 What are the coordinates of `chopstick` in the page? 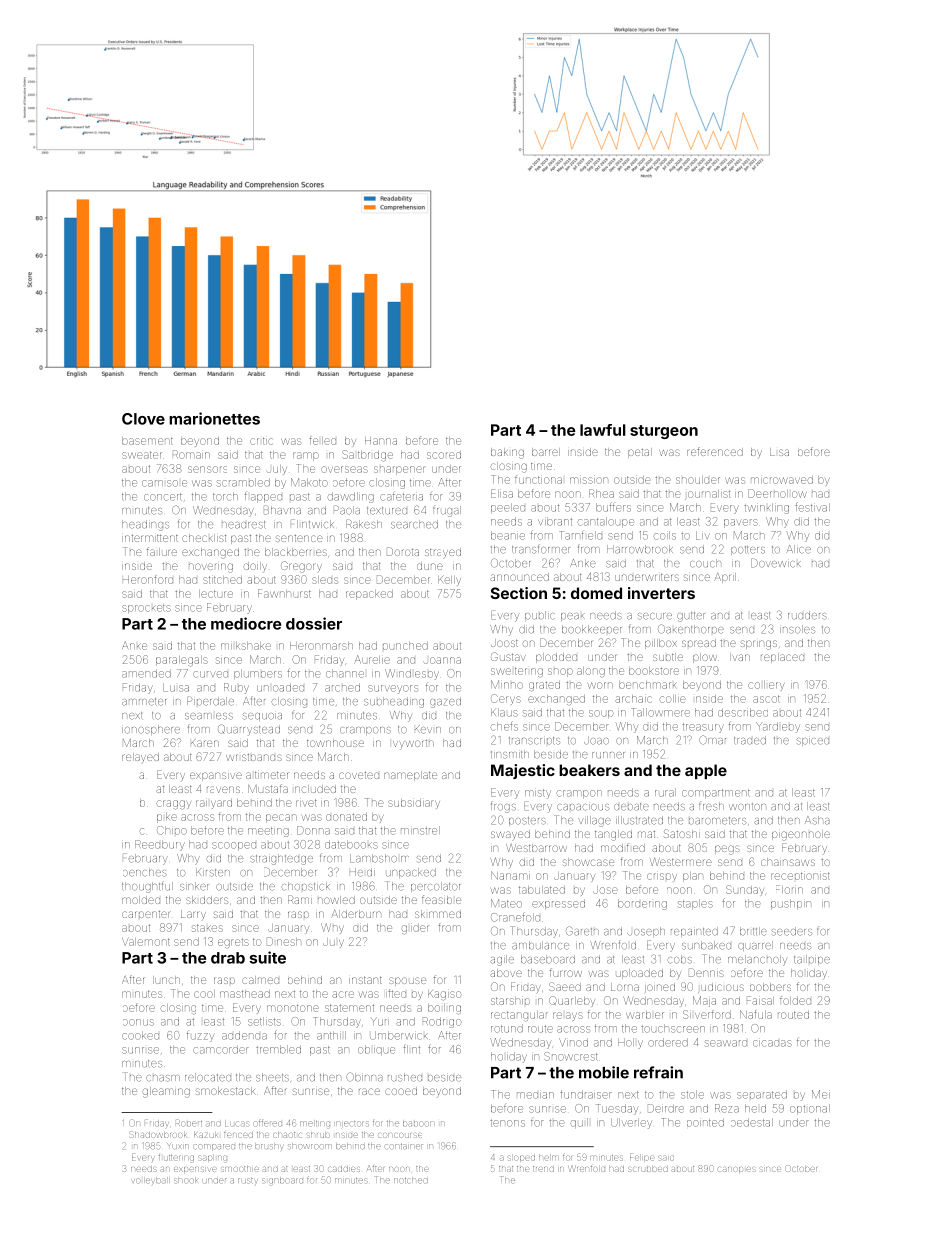 It's located at (306, 886).
